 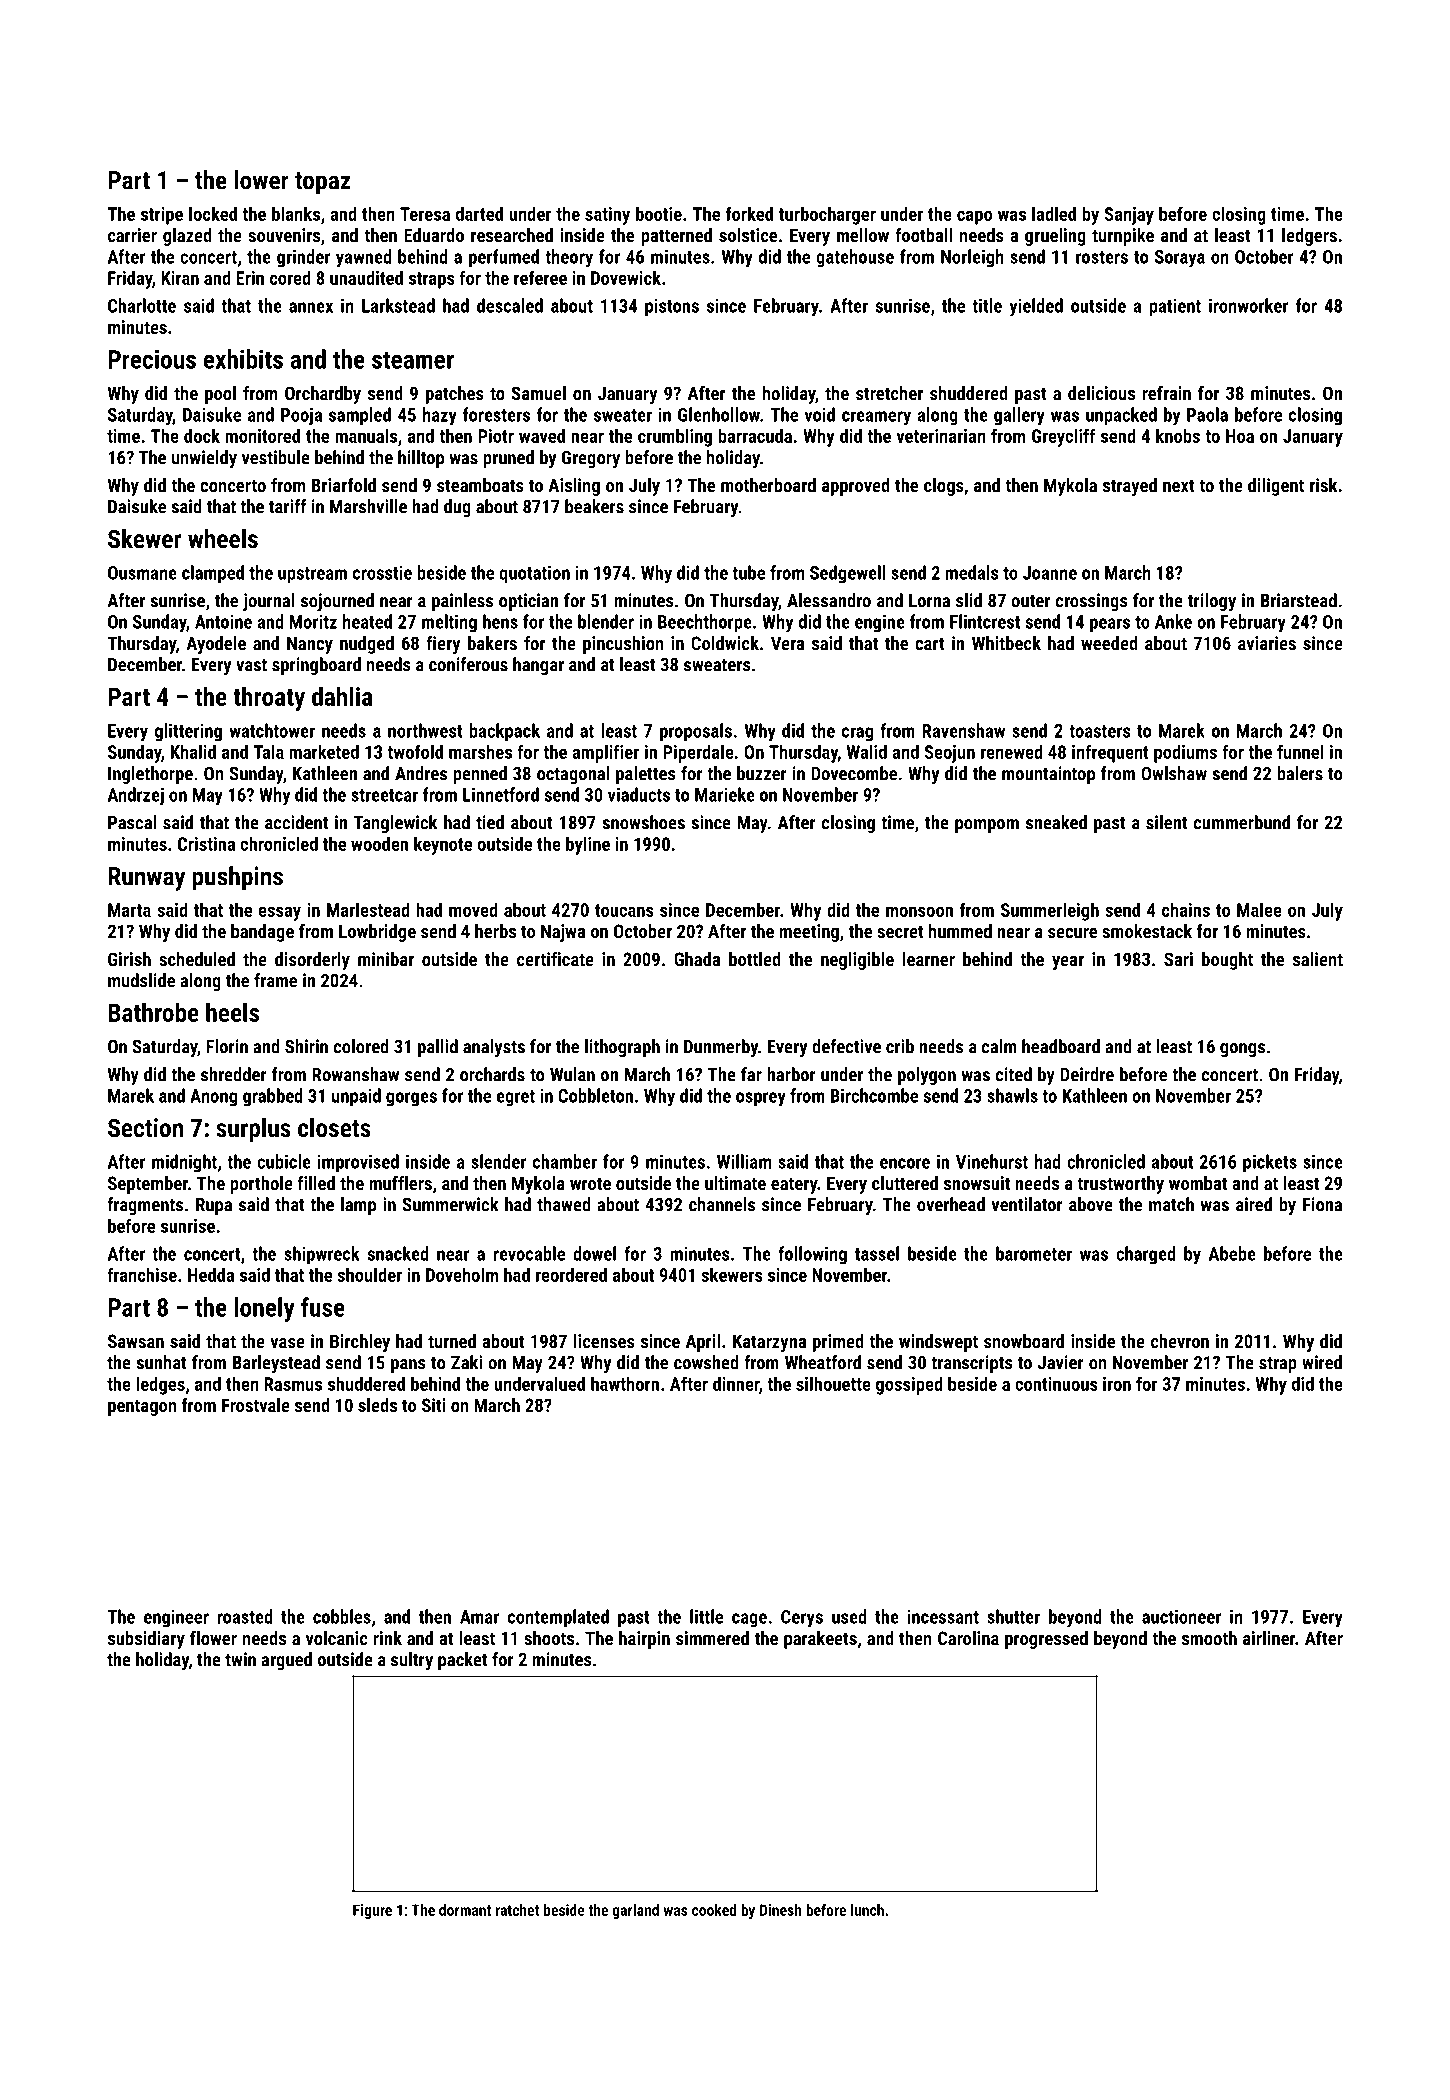 I want to click on reordered, so click(x=571, y=1274).
